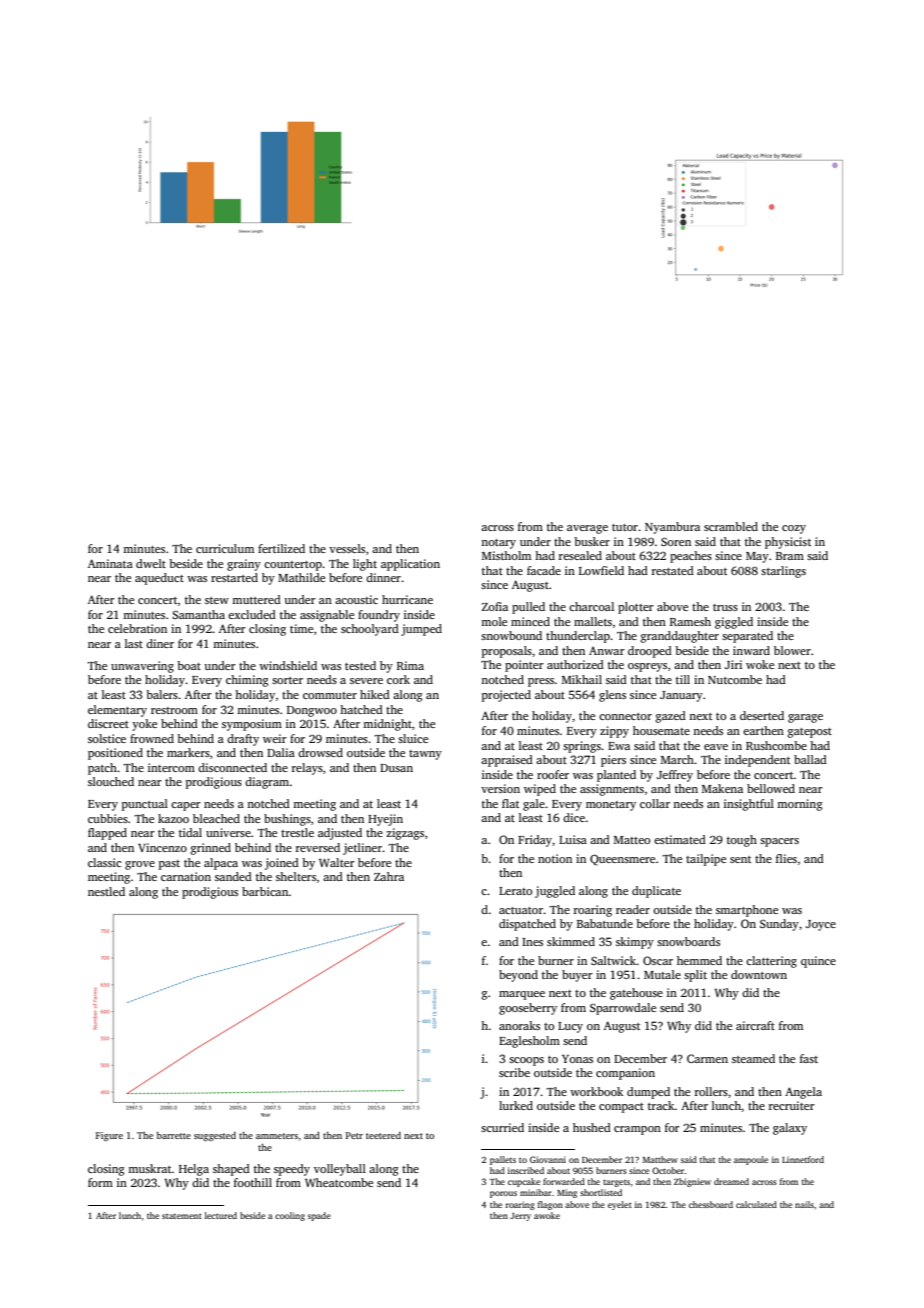 The height and width of the page is (1308, 924). Describe the element at coordinates (507, 652) in the page. I see `proposals` at that location.
